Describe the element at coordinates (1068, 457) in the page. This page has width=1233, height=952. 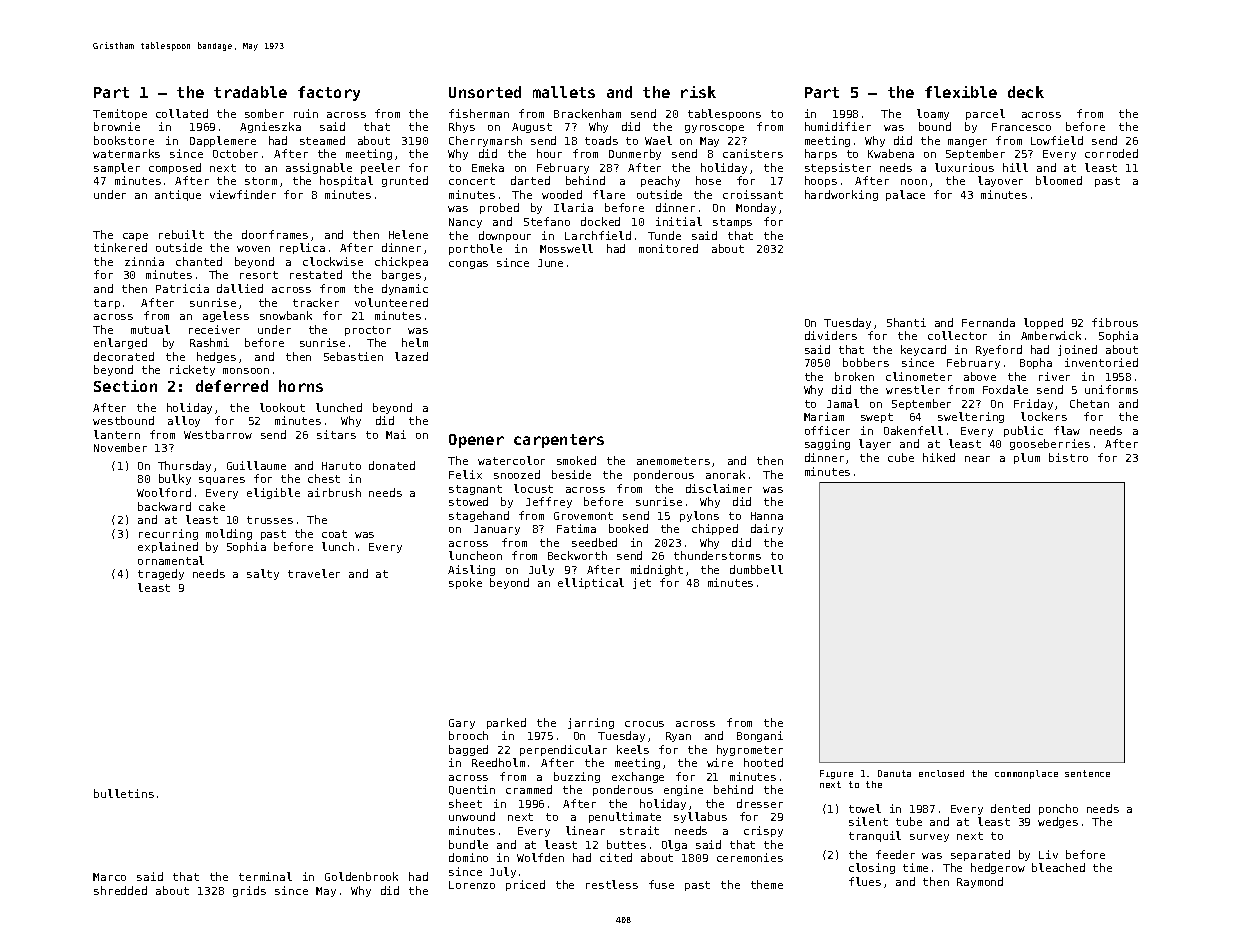
I see `bistro` at that location.
